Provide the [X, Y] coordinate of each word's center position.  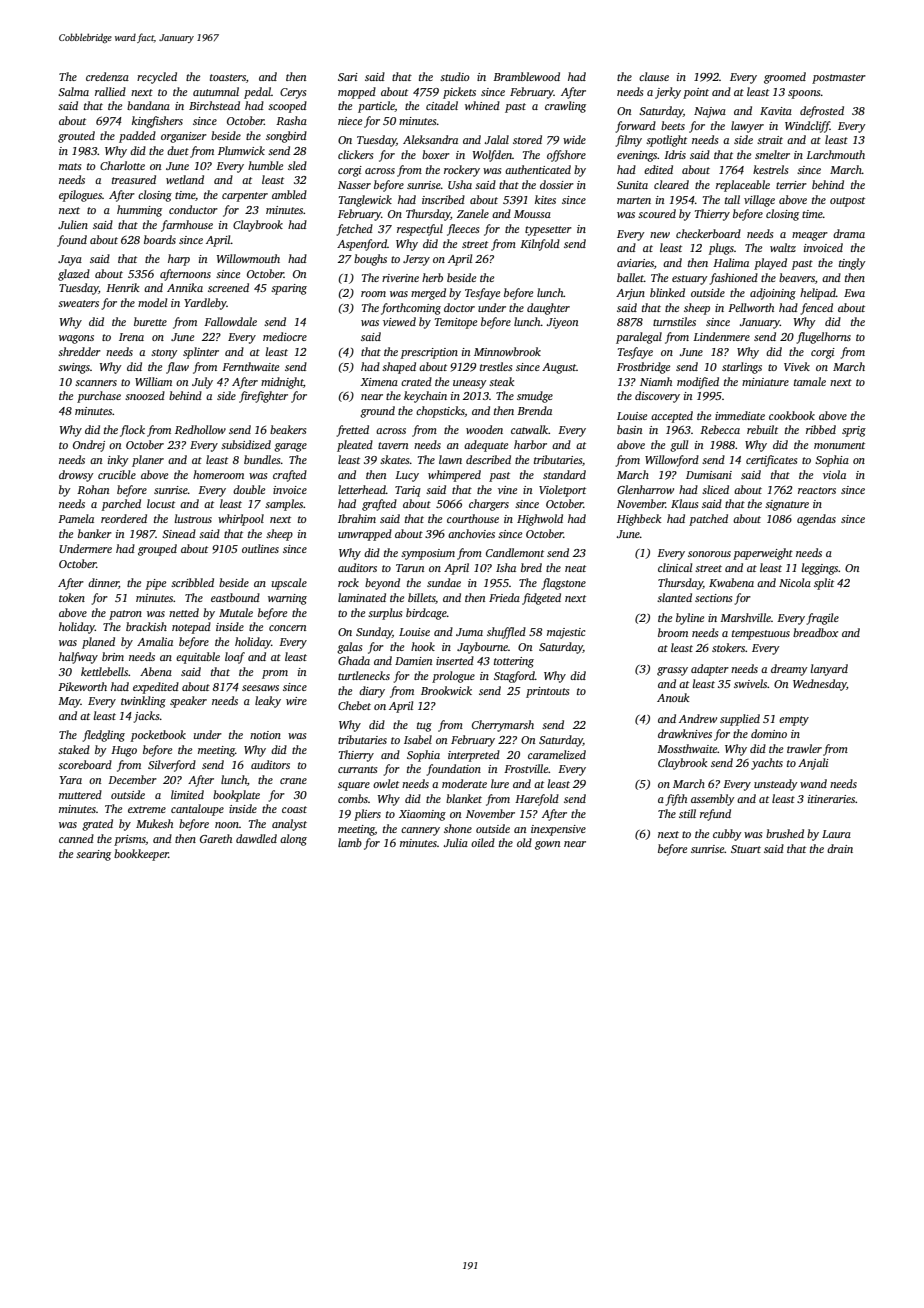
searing [93, 855]
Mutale [236, 612]
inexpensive [558, 830]
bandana [148, 105]
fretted [352, 431]
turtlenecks [364, 675]
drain [840, 848]
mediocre [285, 336]
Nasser [354, 185]
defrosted [822, 112]
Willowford [672, 461]
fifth [676, 800]
